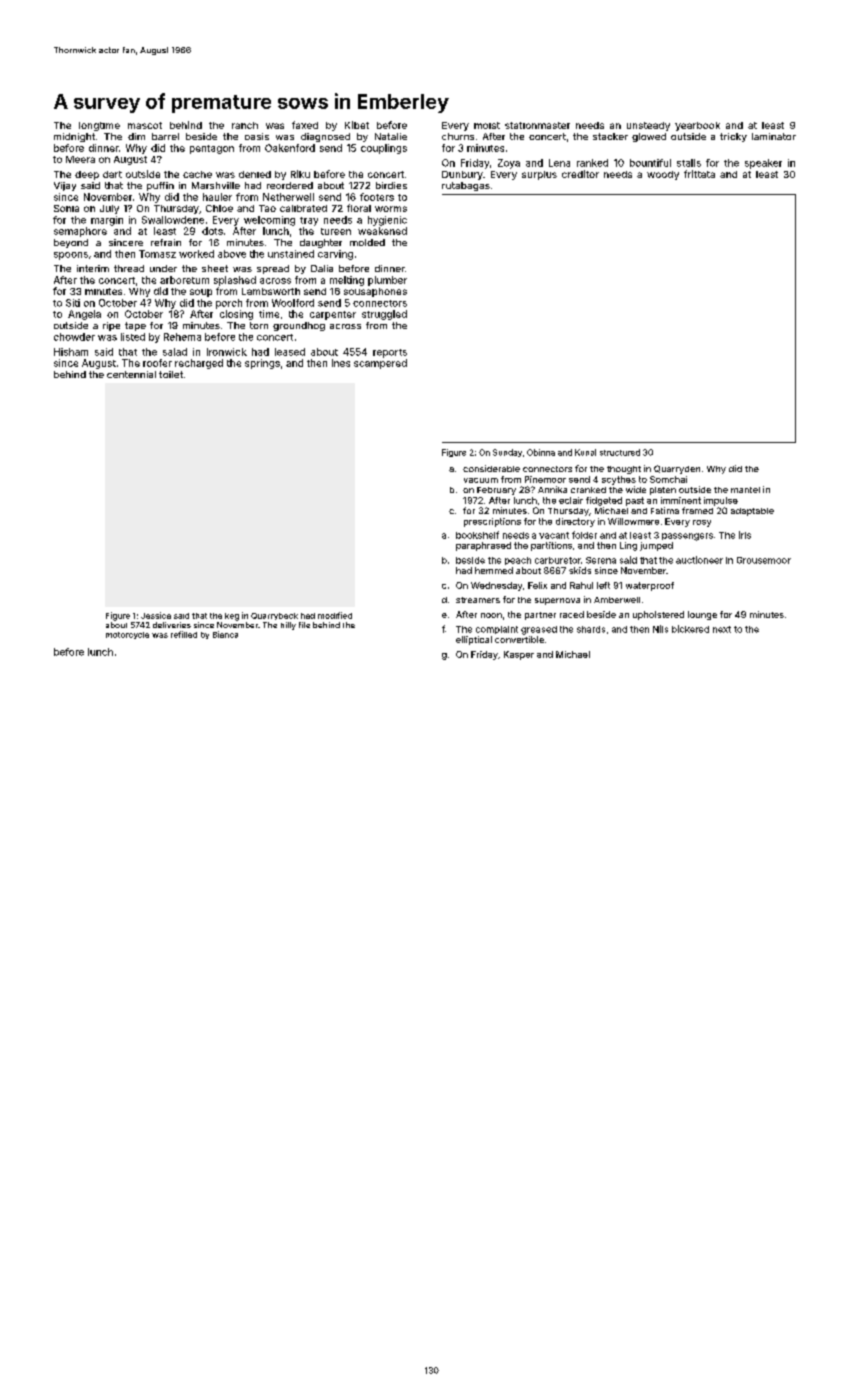 The image size is (849, 1400). I want to click on hauler, so click(217, 197).
